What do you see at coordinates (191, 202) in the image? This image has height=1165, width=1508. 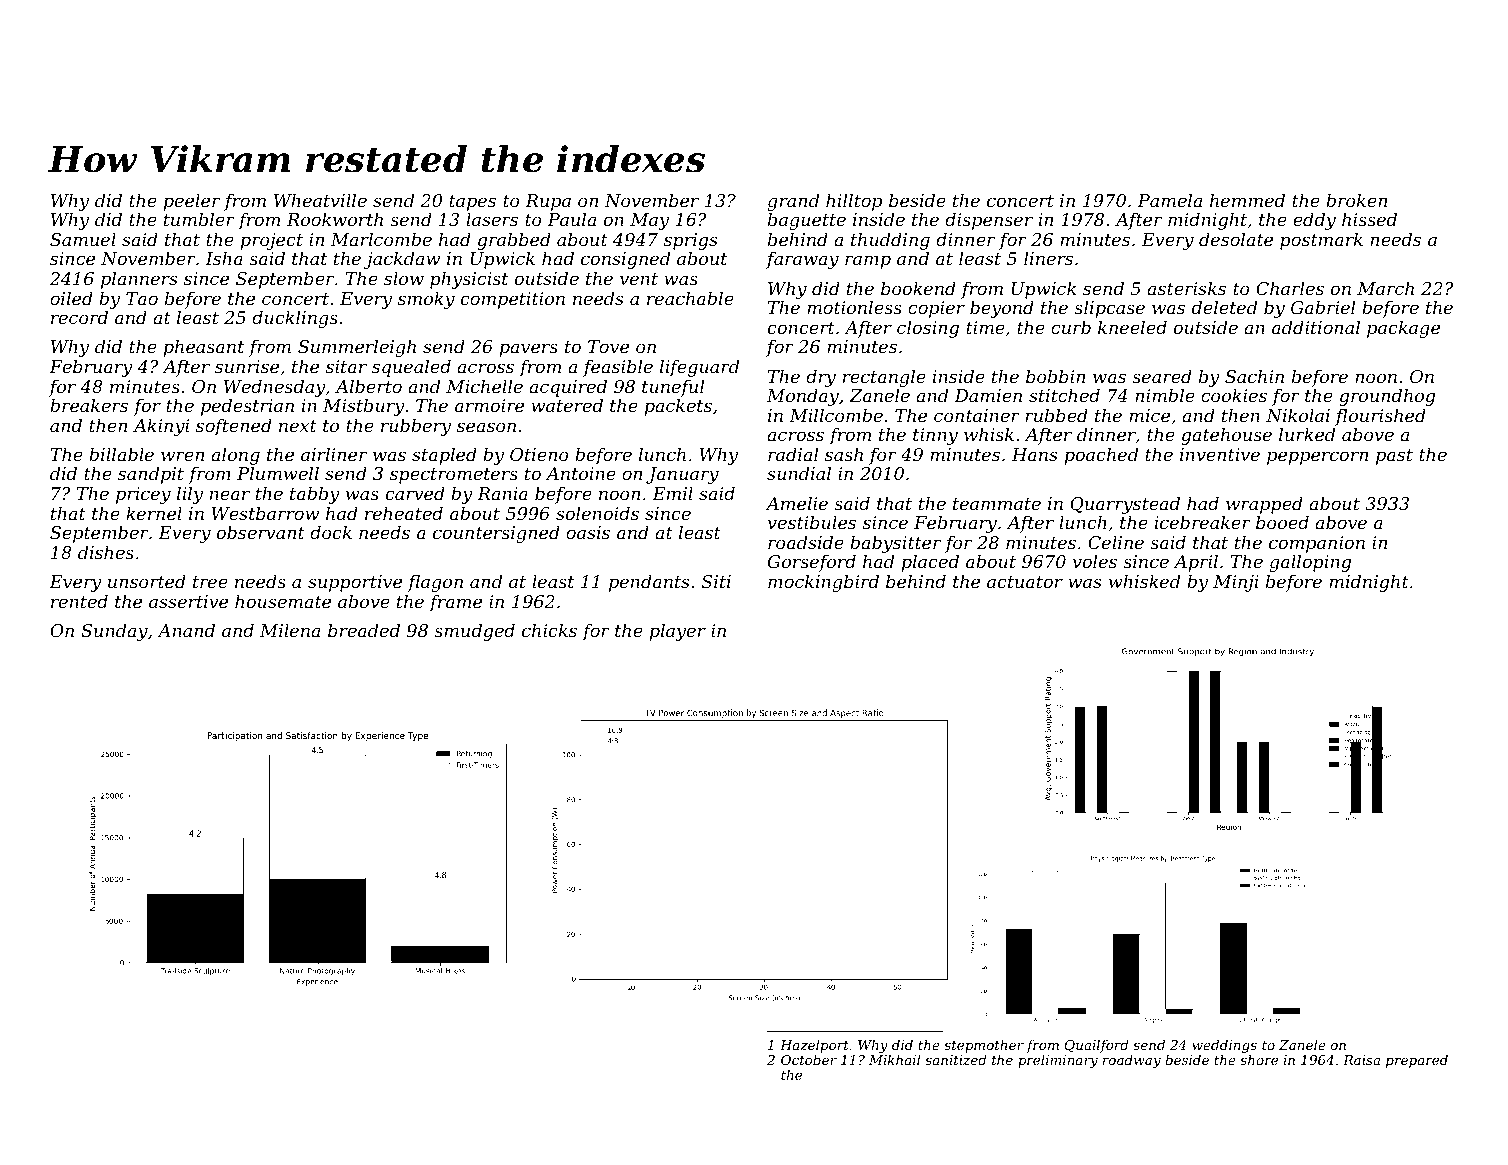 I see `peeler` at bounding box center [191, 202].
